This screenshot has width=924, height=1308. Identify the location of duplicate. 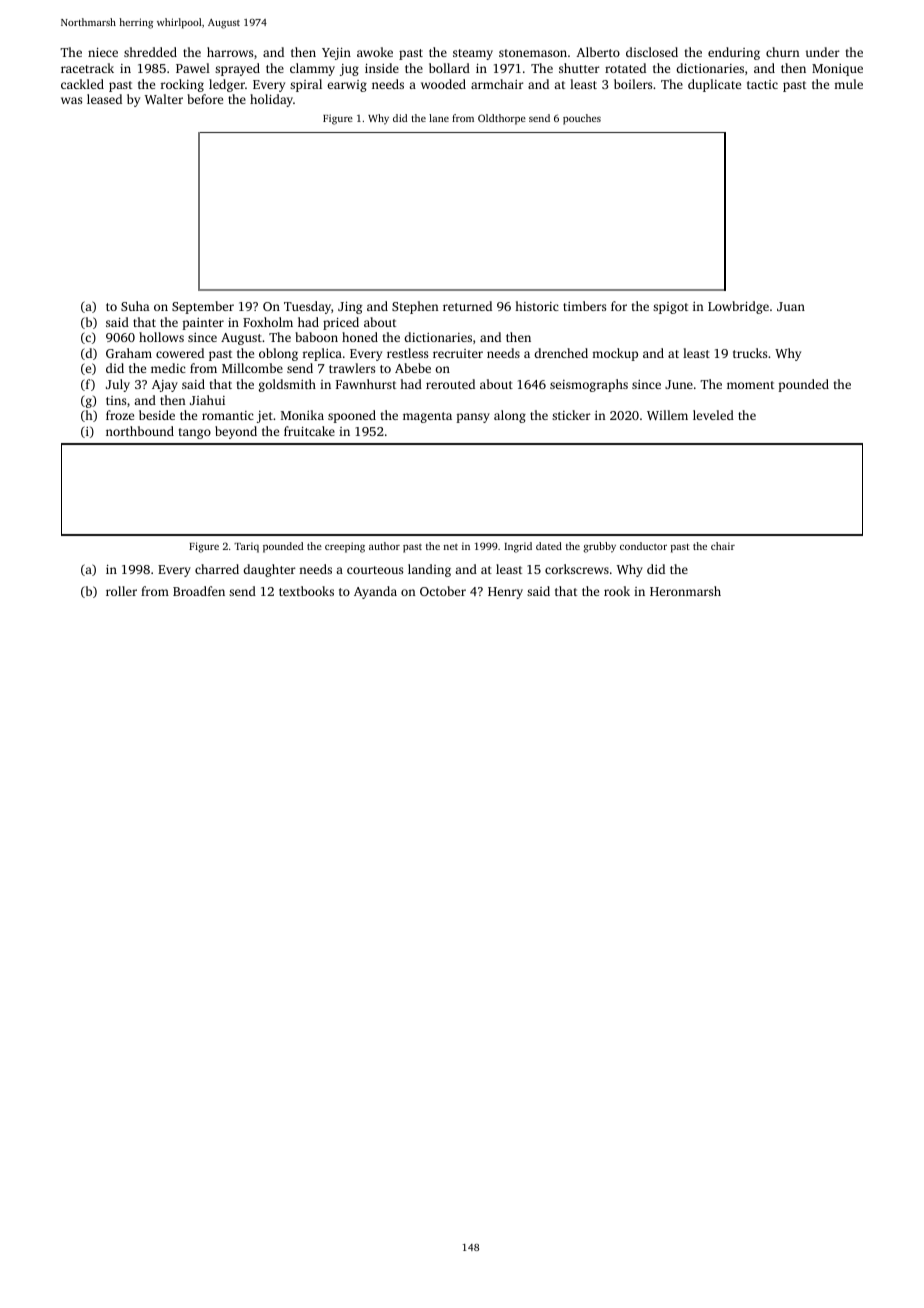
(714, 85).
